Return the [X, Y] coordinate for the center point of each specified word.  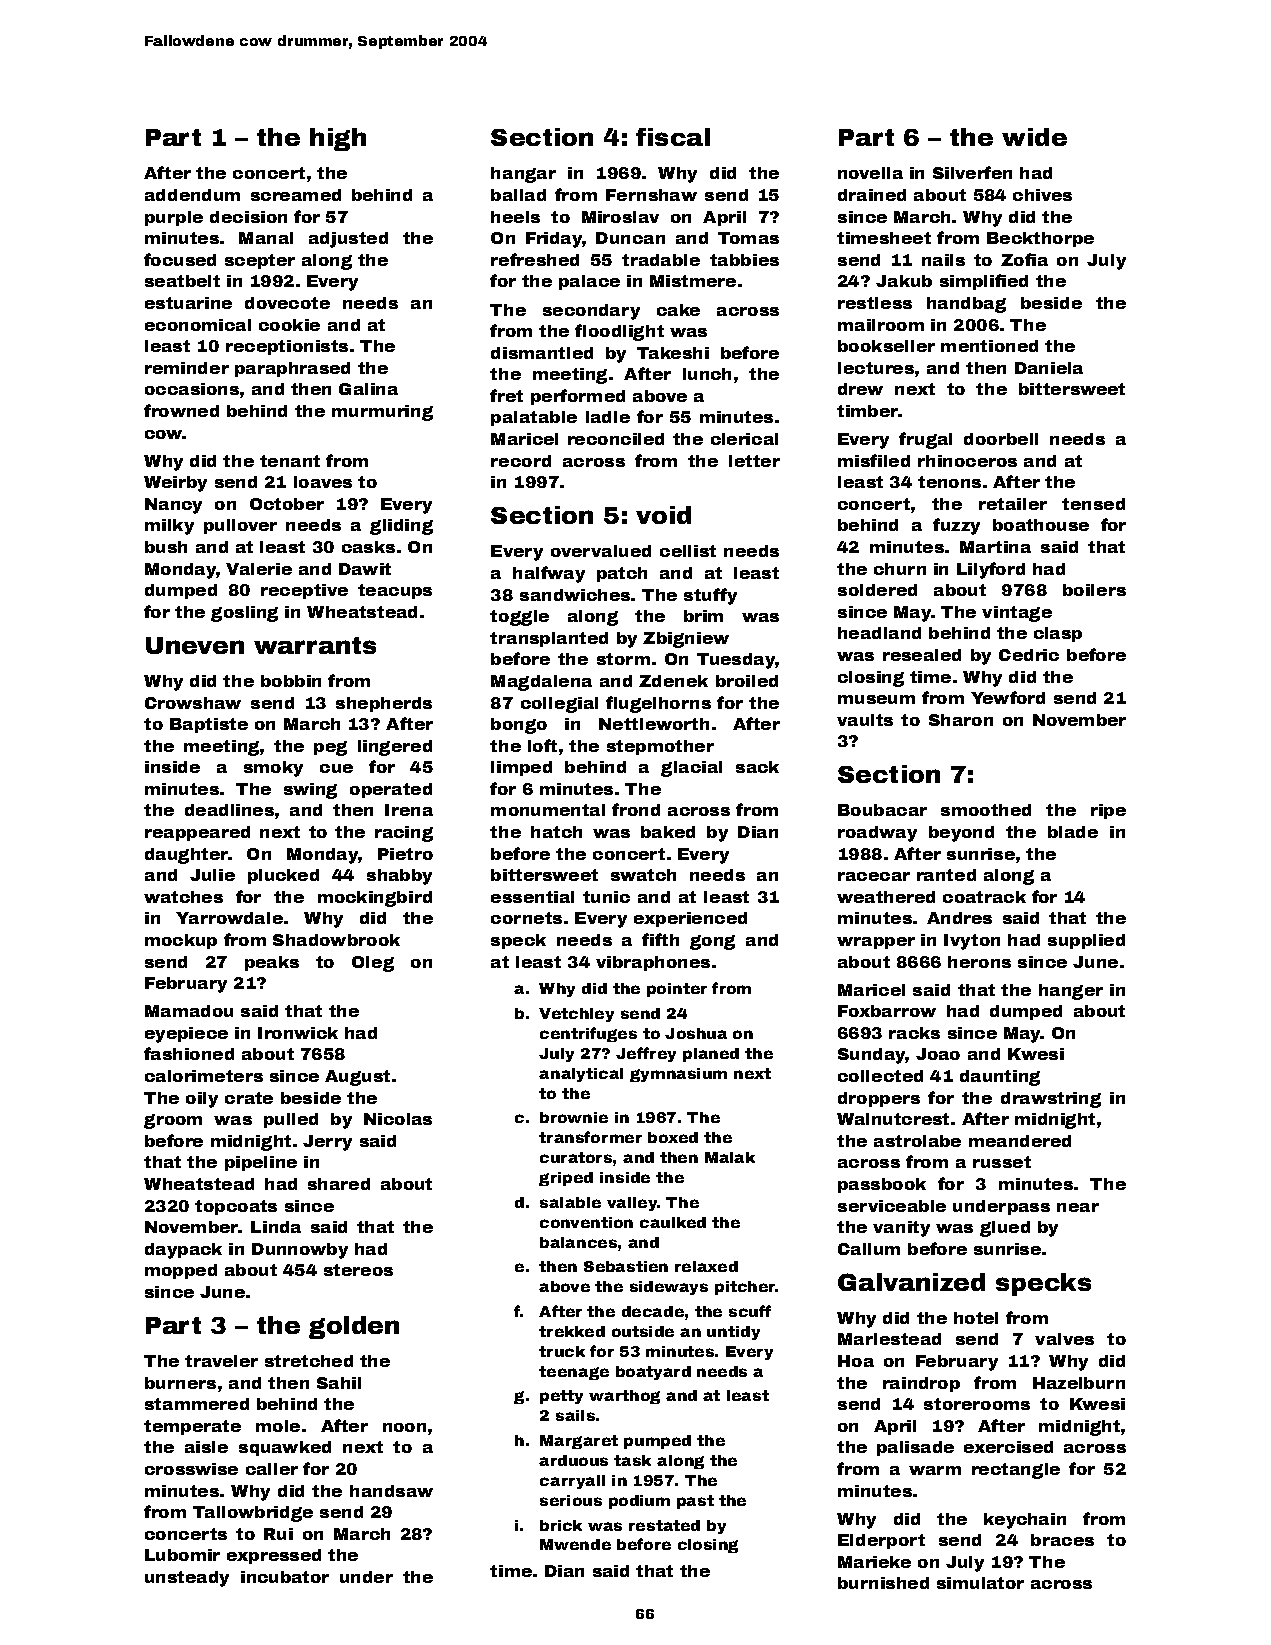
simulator [980, 1583]
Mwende [575, 1544]
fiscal [673, 137]
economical [198, 325]
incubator [285, 1577]
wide [1034, 137]
